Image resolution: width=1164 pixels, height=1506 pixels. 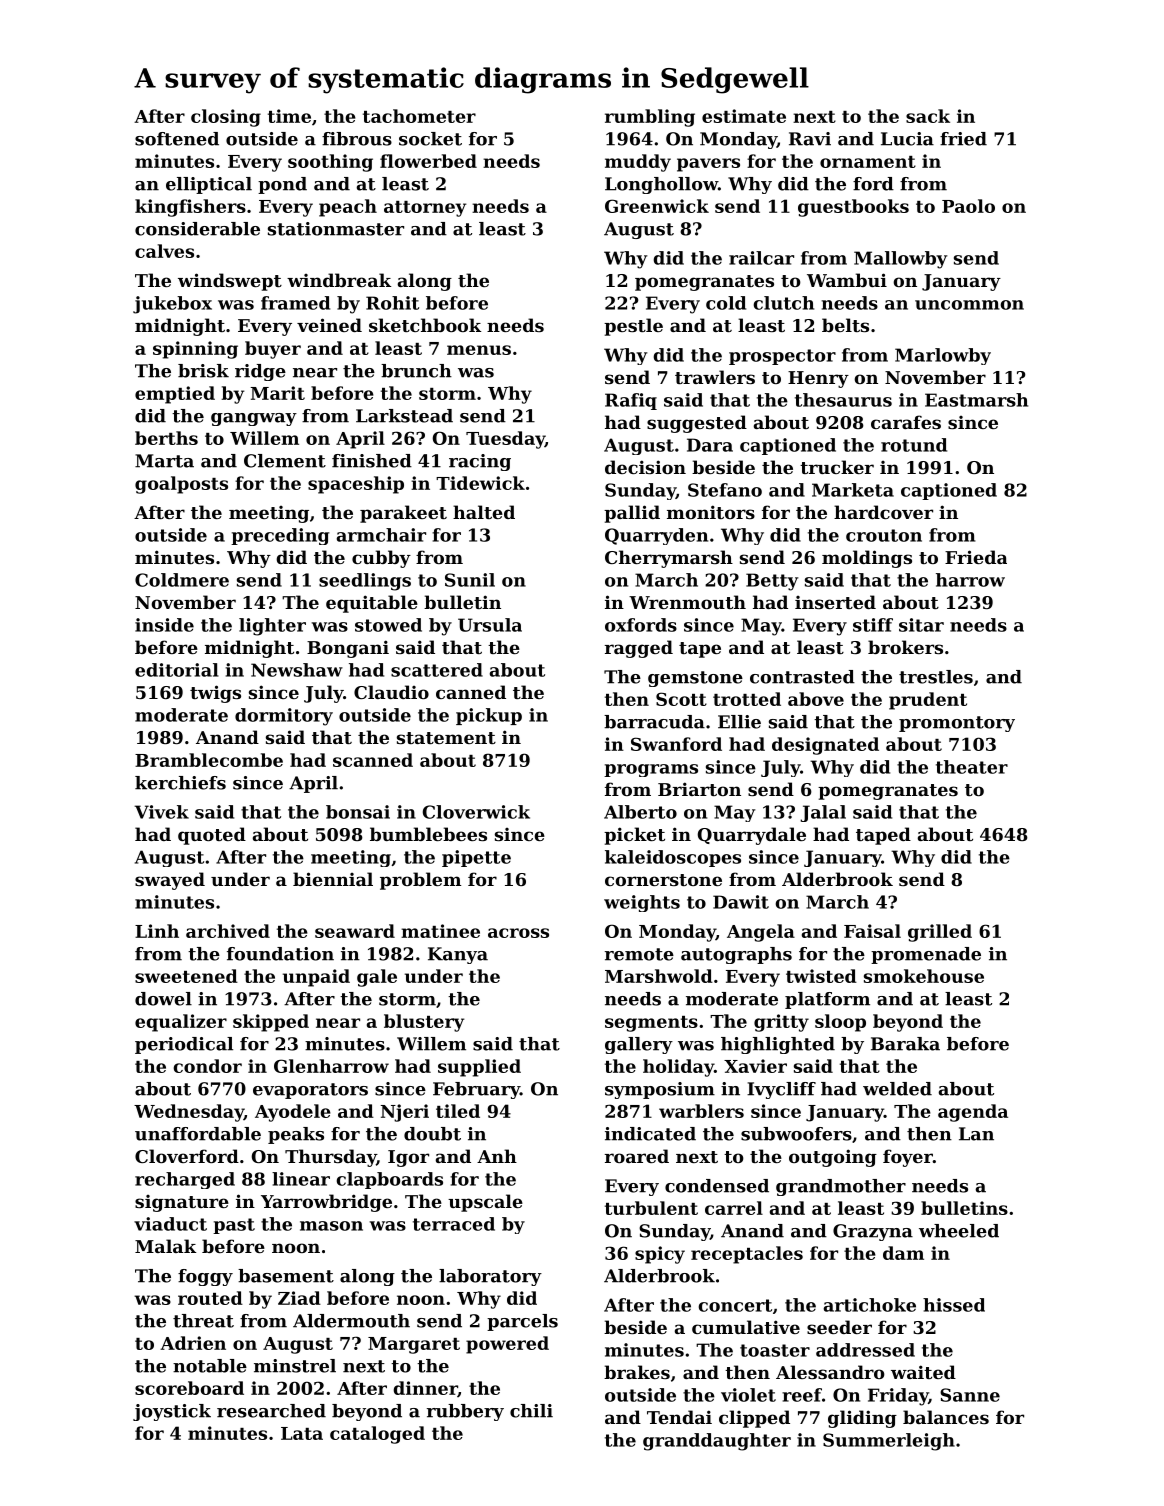 I want to click on Lata, so click(x=302, y=1433).
